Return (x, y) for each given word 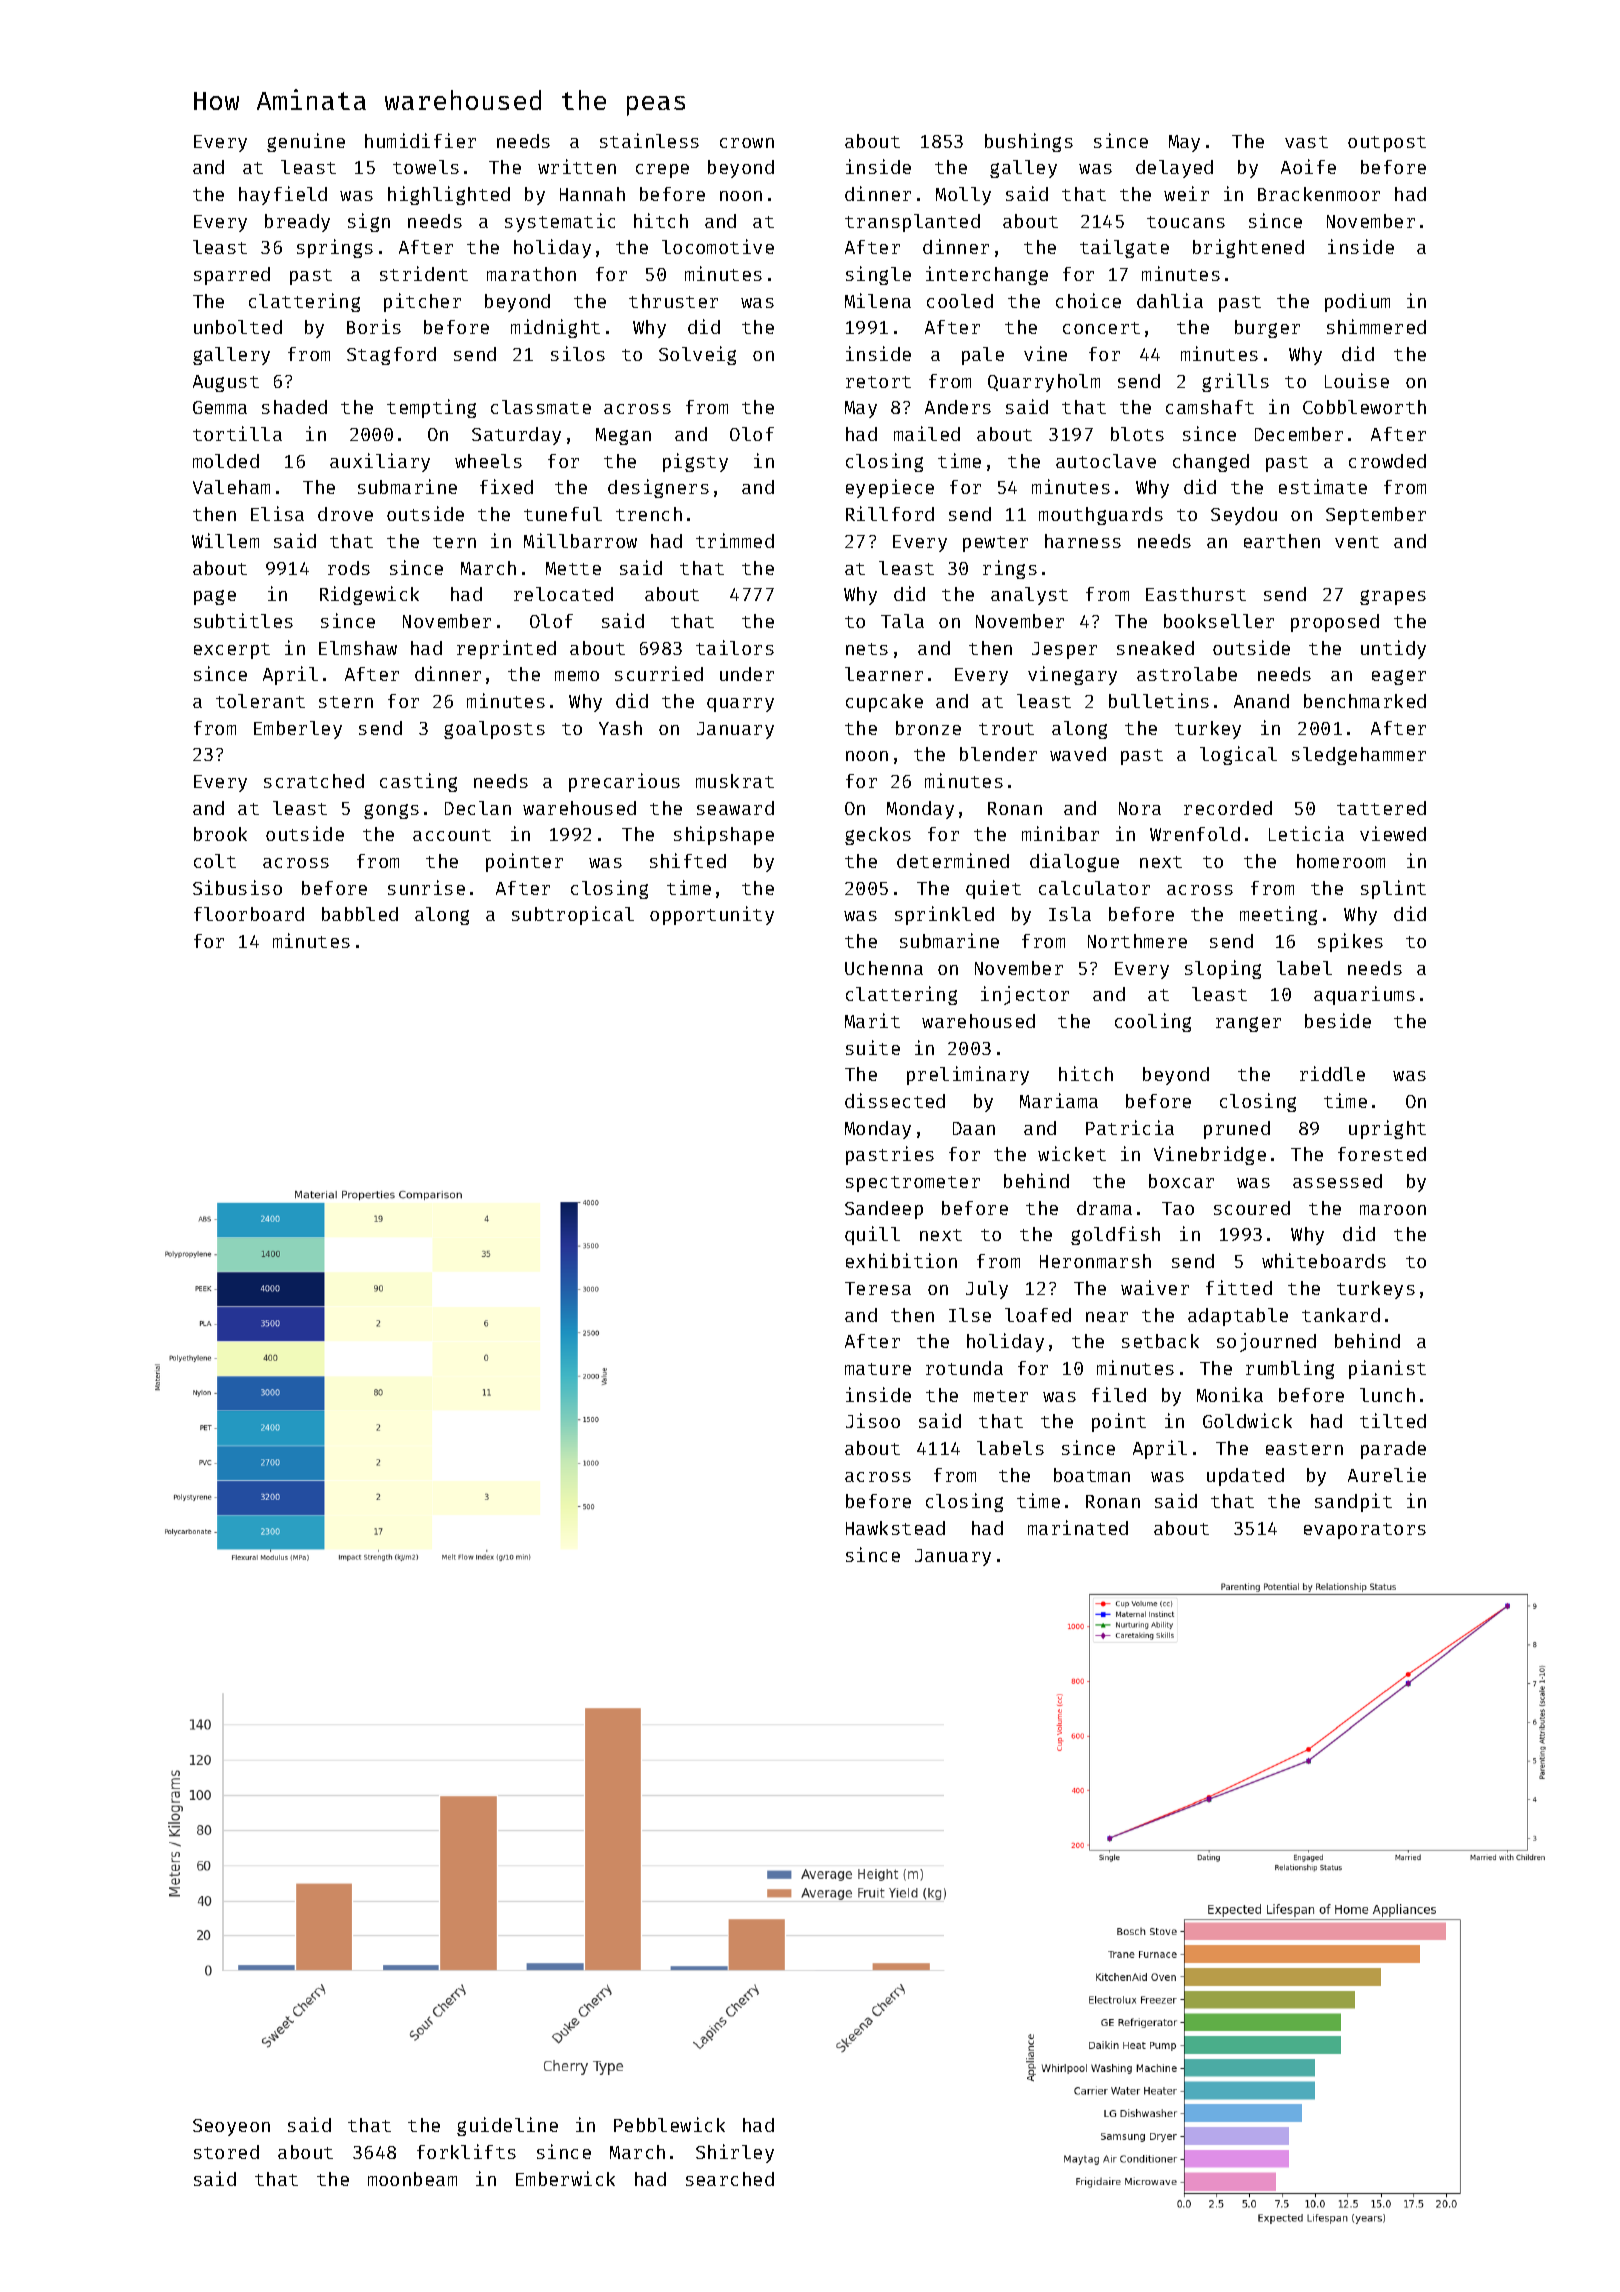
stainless (649, 140)
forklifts (466, 2151)
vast (1306, 142)
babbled (360, 914)
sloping (1223, 969)
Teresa (878, 1288)
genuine (306, 142)
